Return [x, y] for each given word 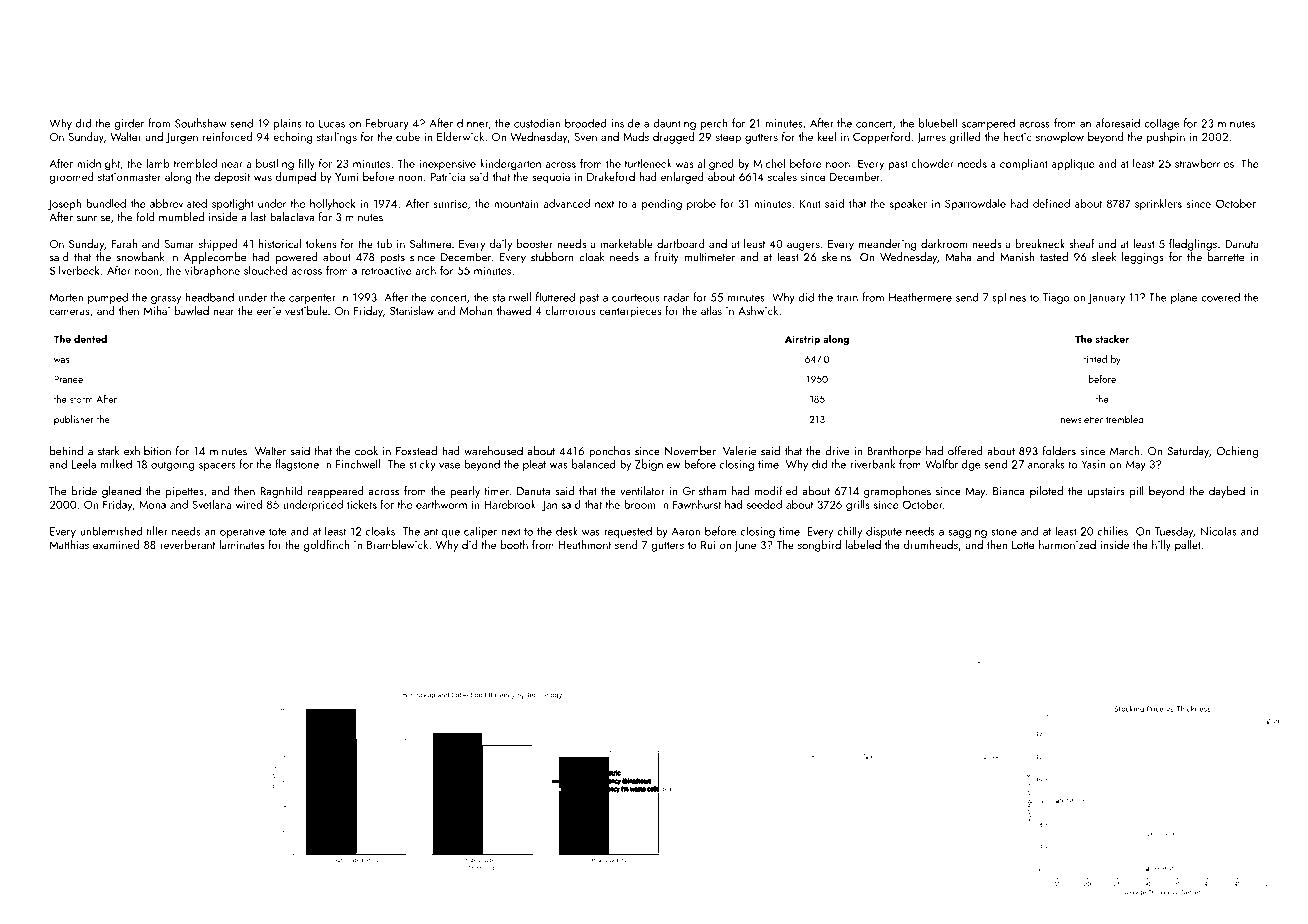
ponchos [610, 452]
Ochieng [1237, 452]
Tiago [1056, 298]
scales [782, 176]
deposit [232, 178]
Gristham [704, 491]
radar [676, 297]
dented [90, 339]
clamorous [570, 310]
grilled [965, 138]
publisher [74, 420]
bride [84, 491]
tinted [1095, 359]
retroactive [387, 270]
